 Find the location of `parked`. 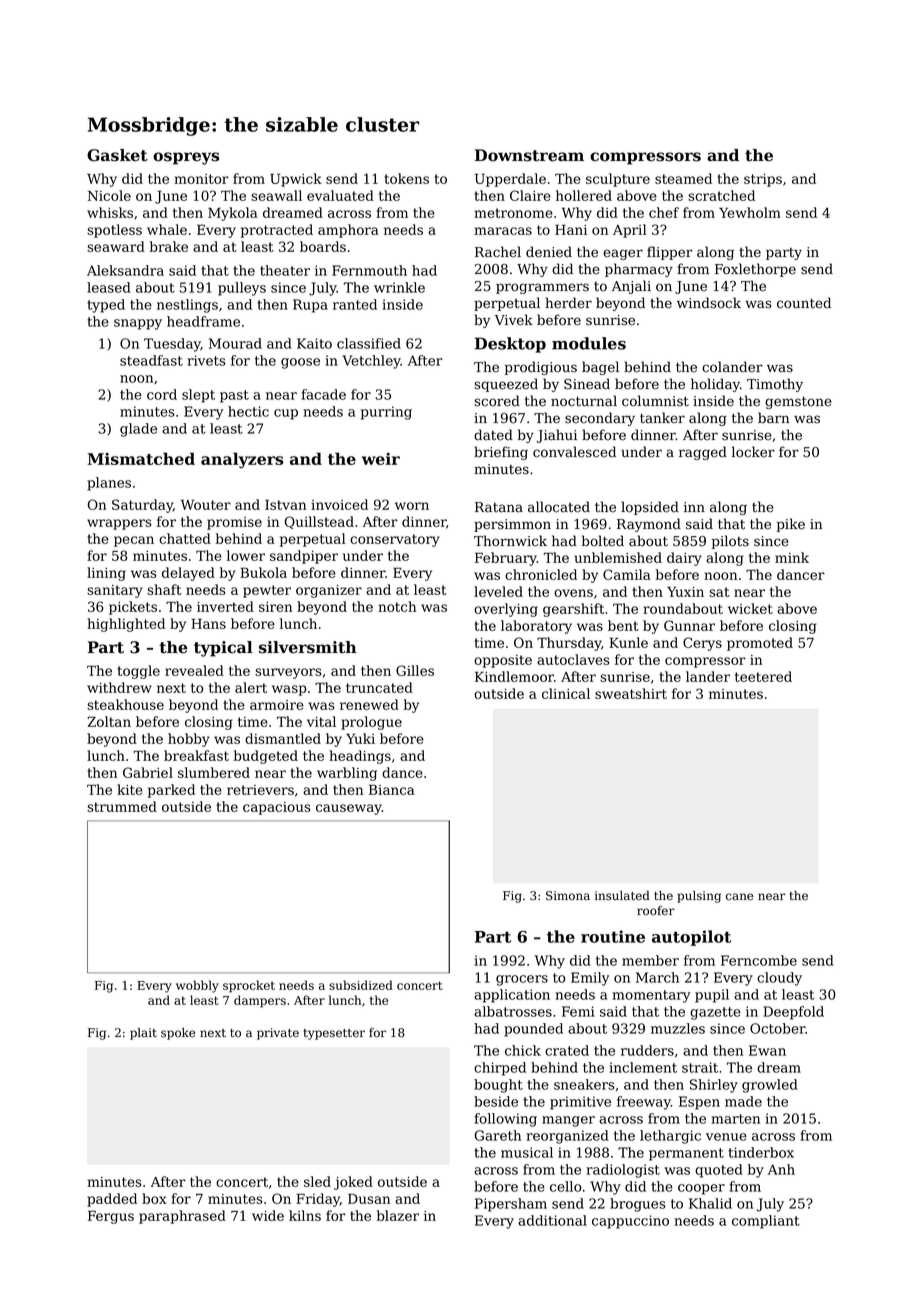

parked is located at coordinates (171, 791).
